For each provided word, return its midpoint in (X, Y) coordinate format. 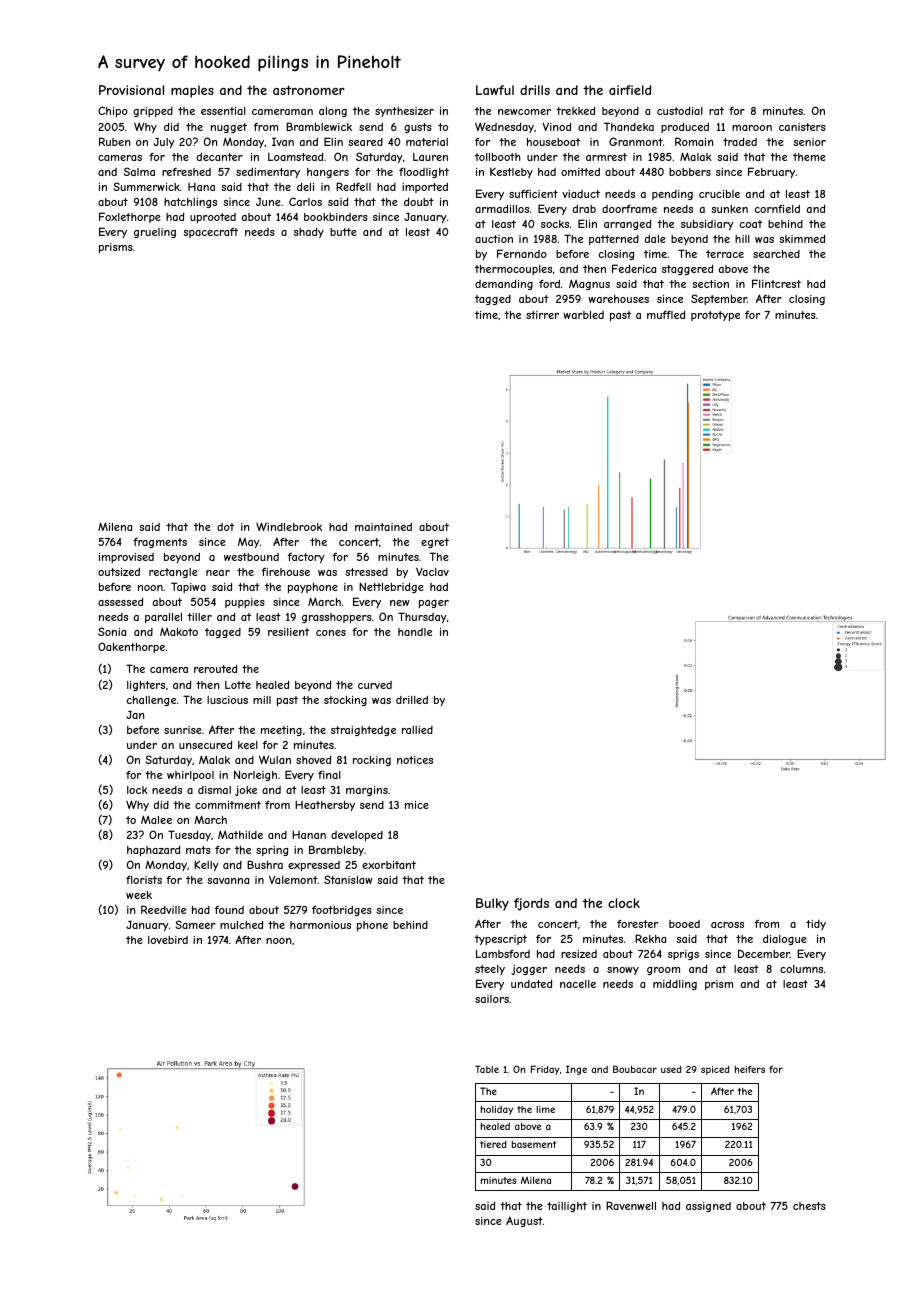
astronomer (309, 90)
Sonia (112, 631)
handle (415, 632)
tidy (816, 925)
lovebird (168, 940)
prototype (715, 316)
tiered (493, 1144)
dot (225, 527)
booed (684, 924)
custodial (680, 111)
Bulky (492, 904)
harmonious (320, 925)
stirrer (542, 315)
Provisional (131, 90)
